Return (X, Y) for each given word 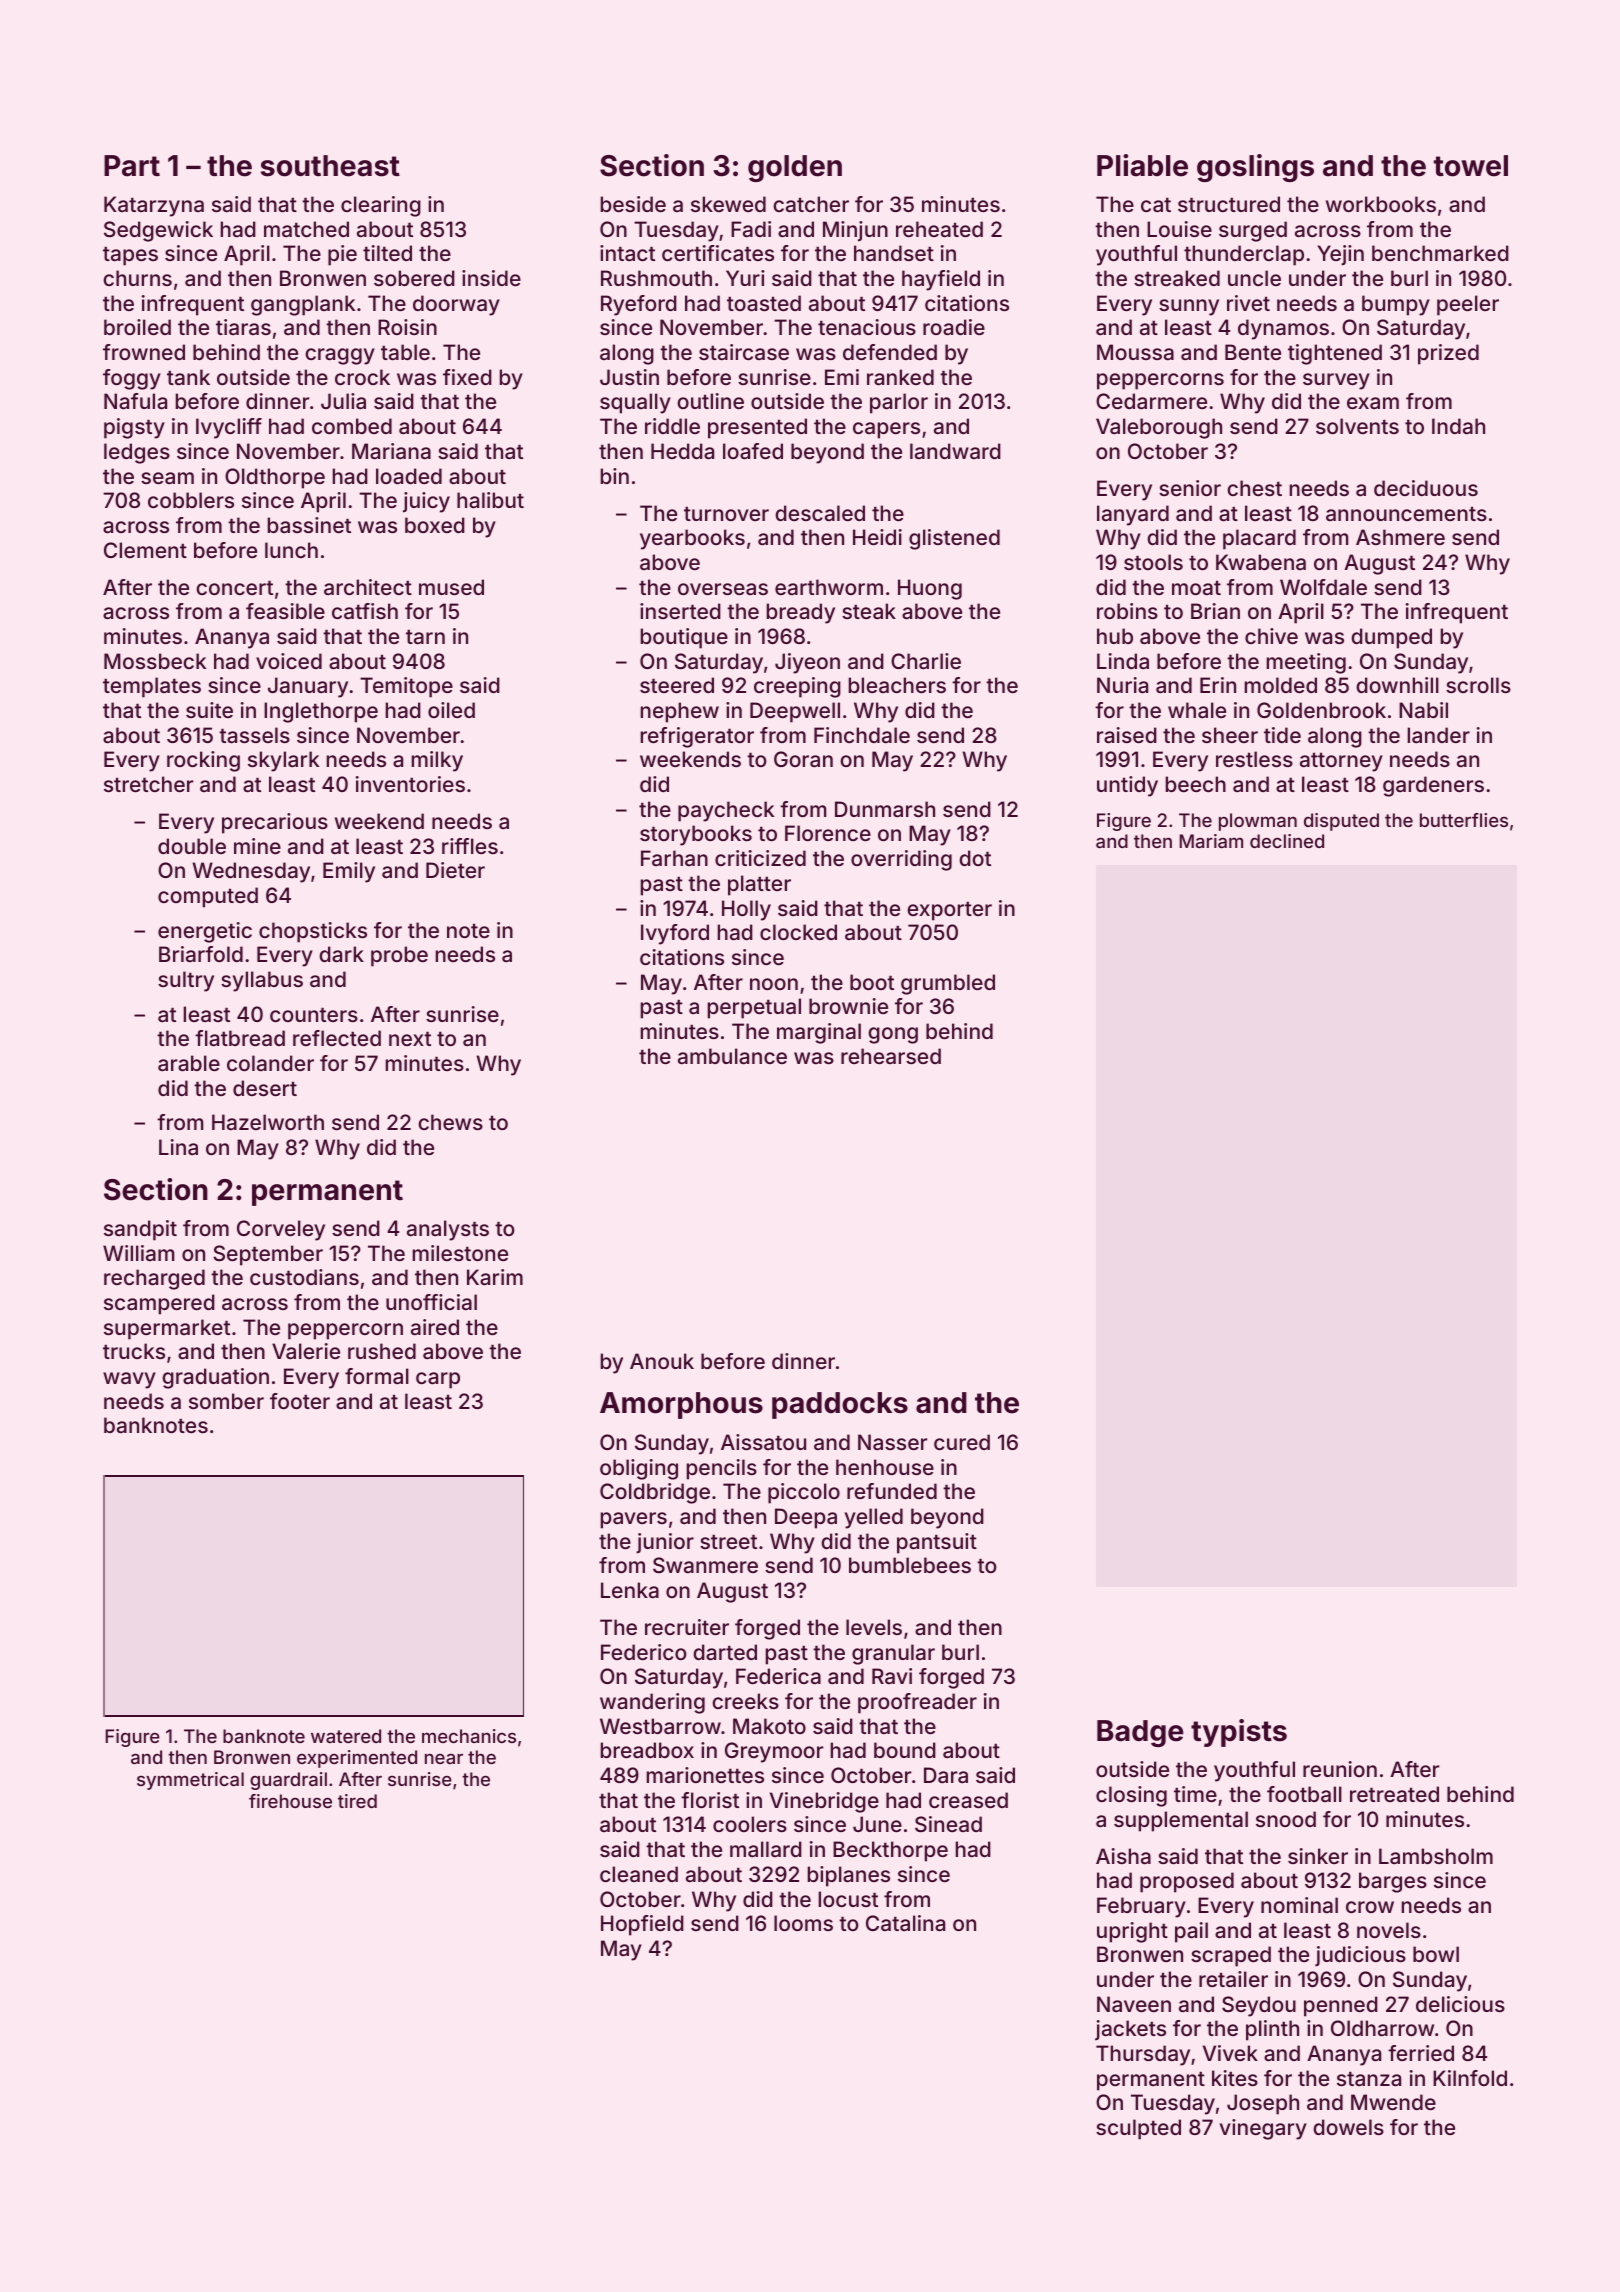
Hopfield (642, 1925)
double (192, 846)
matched (306, 229)
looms (803, 1923)
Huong (930, 589)
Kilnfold (1470, 2078)
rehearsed (891, 1056)
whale (1197, 710)
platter (759, 885)
